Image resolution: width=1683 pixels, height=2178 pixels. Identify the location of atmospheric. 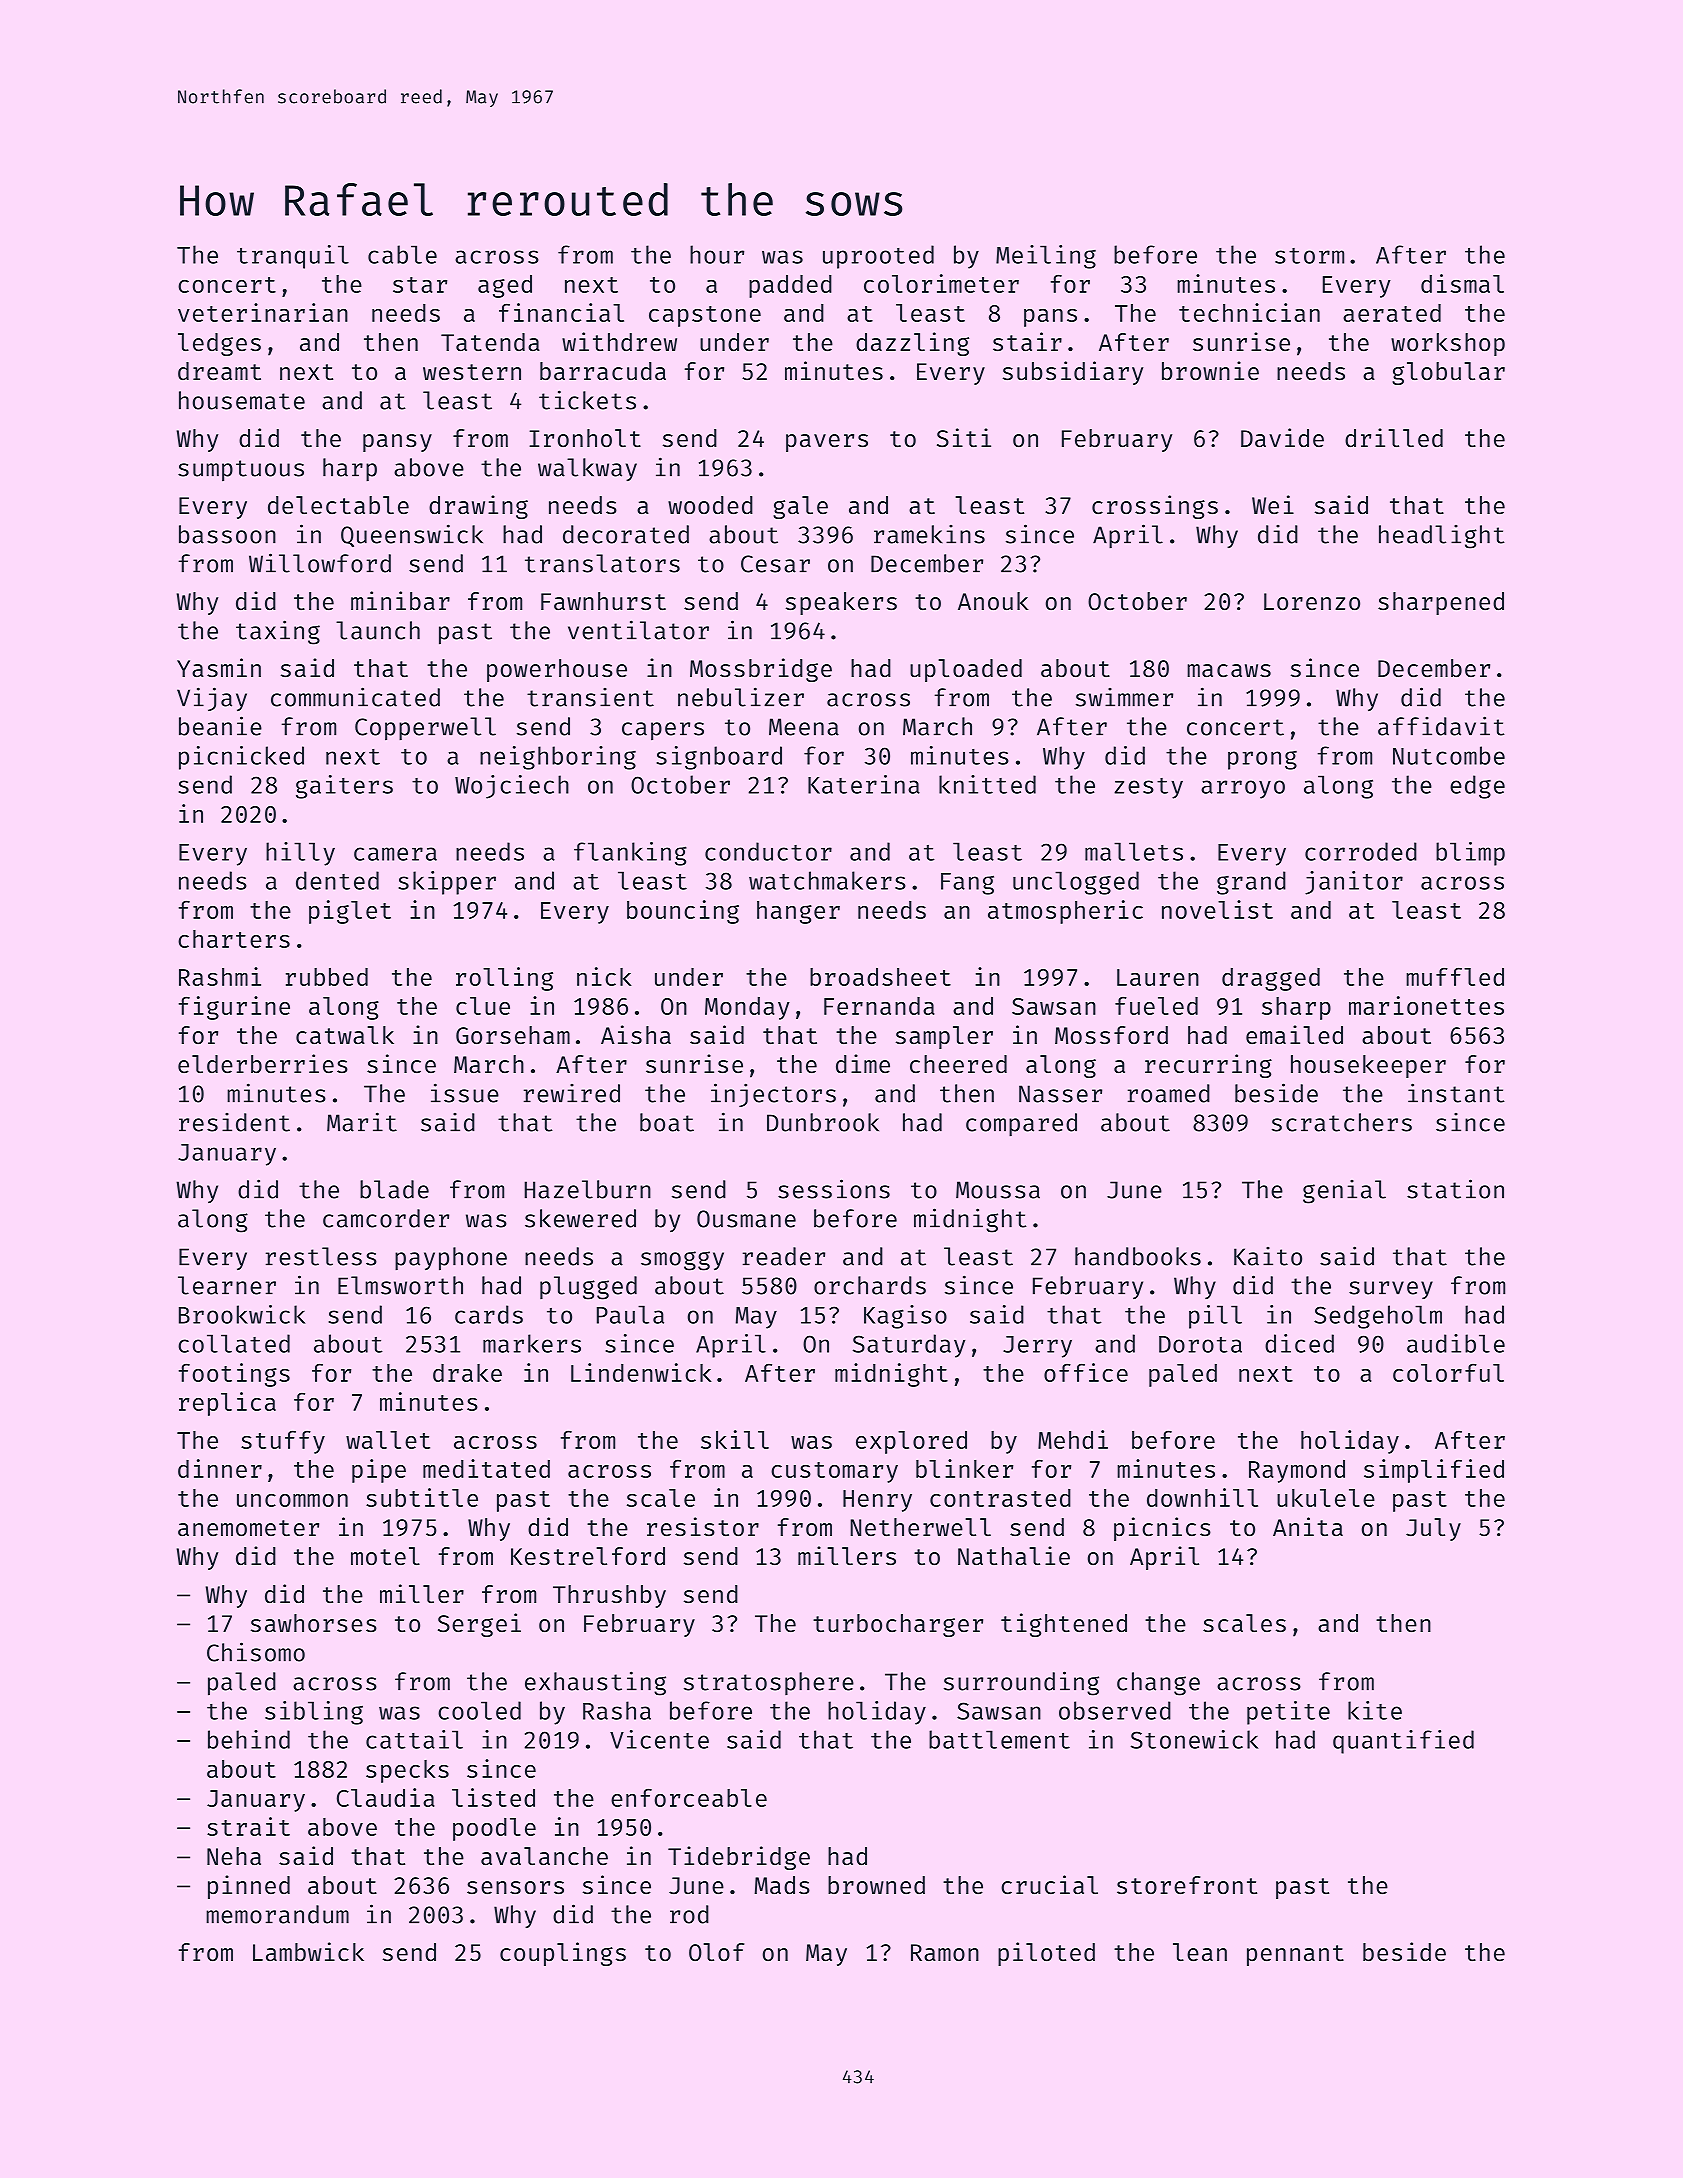
(1065, 912).
